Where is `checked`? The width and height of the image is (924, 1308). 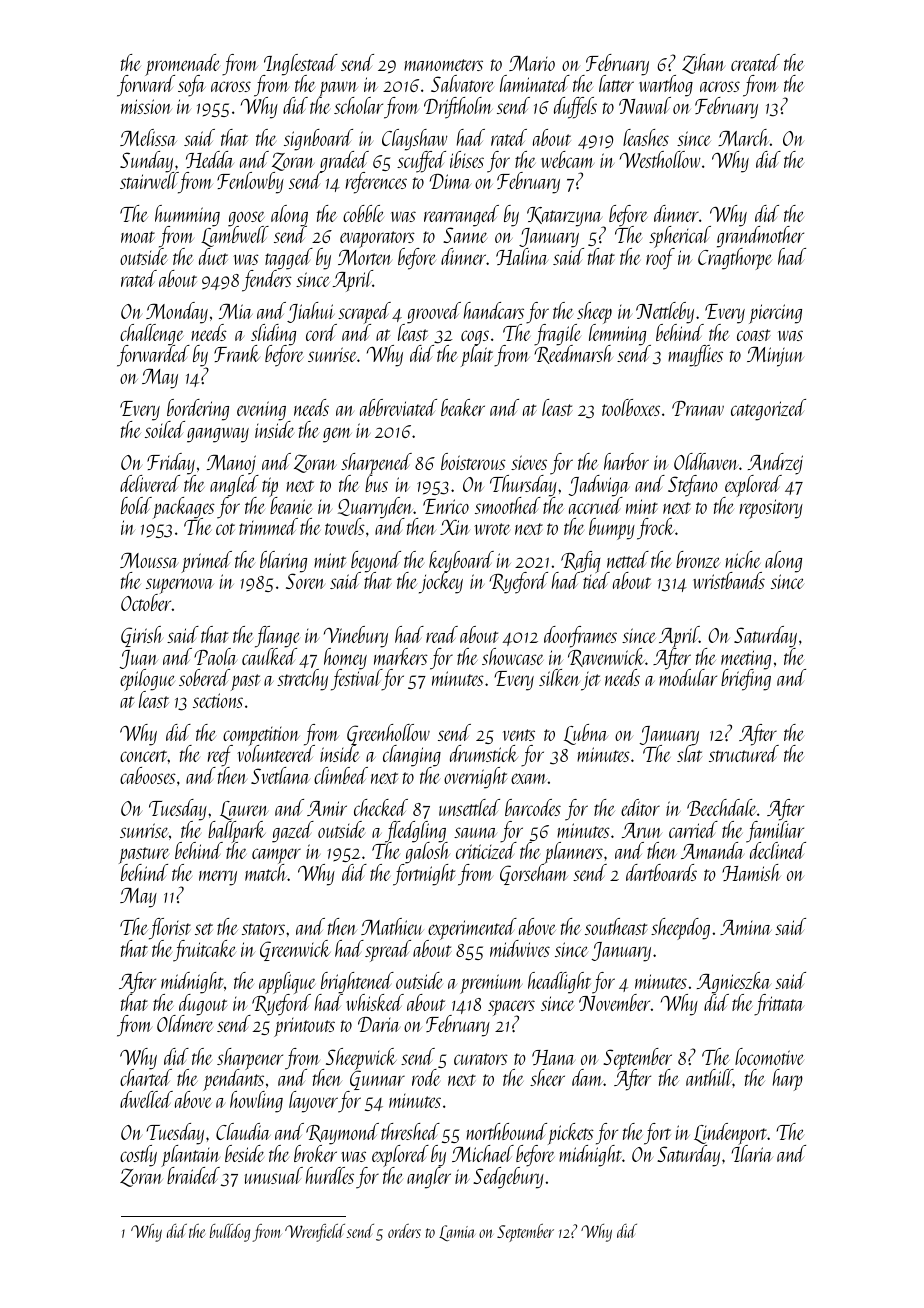
checked is located at coordinates (381, 807).
